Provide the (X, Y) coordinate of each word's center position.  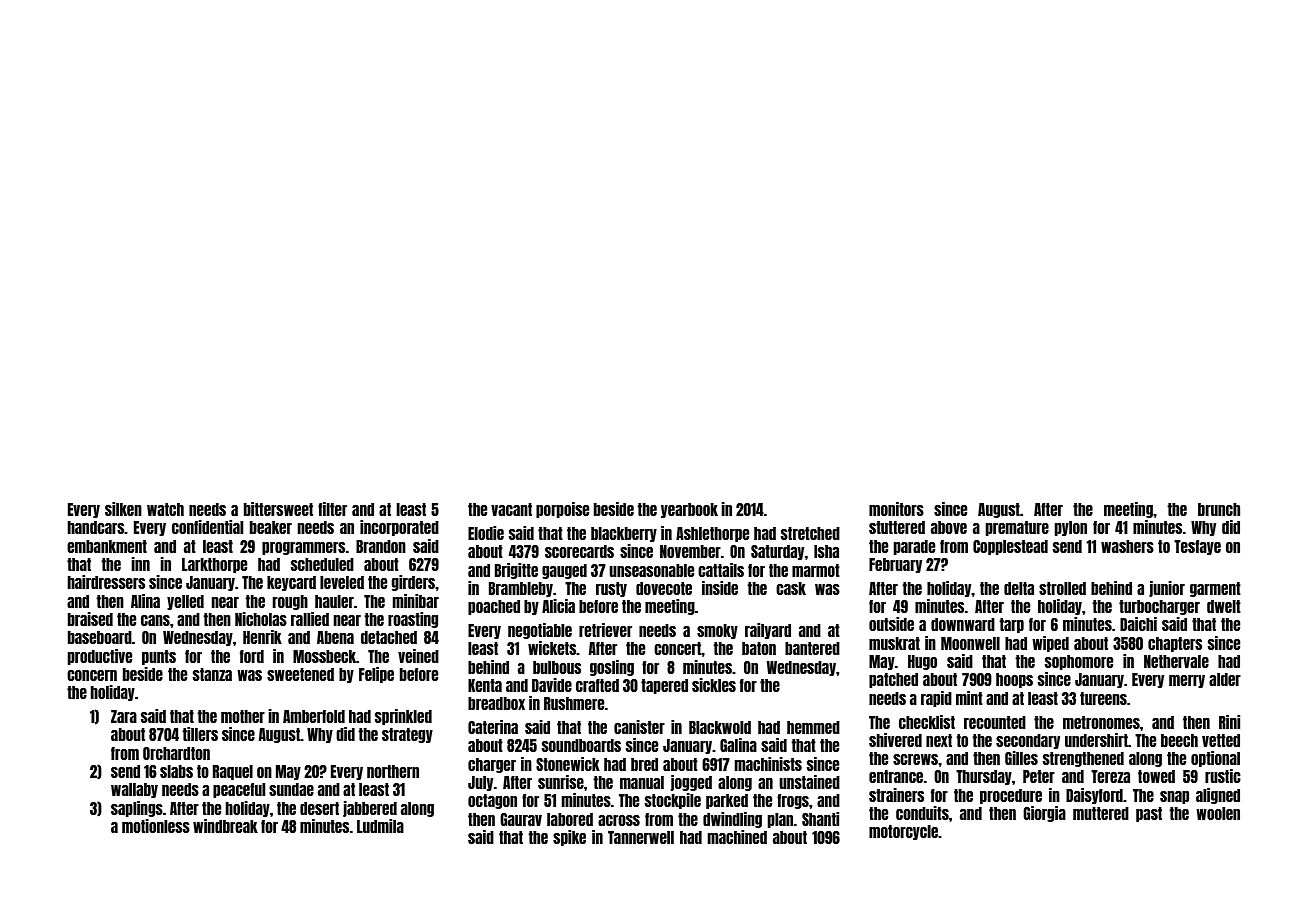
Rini (1229, 722)
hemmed (813, 727)
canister (639, 727)
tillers (200, 734)
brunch (1219, 509)
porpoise (562, 510)
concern (92, 675)
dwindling (732, 820)
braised (90, 619)
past (1149, 814)
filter (332, 509)
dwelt (1224, 606)
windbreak (225, 826)
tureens (1103, 698)
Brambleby (521, 589)
